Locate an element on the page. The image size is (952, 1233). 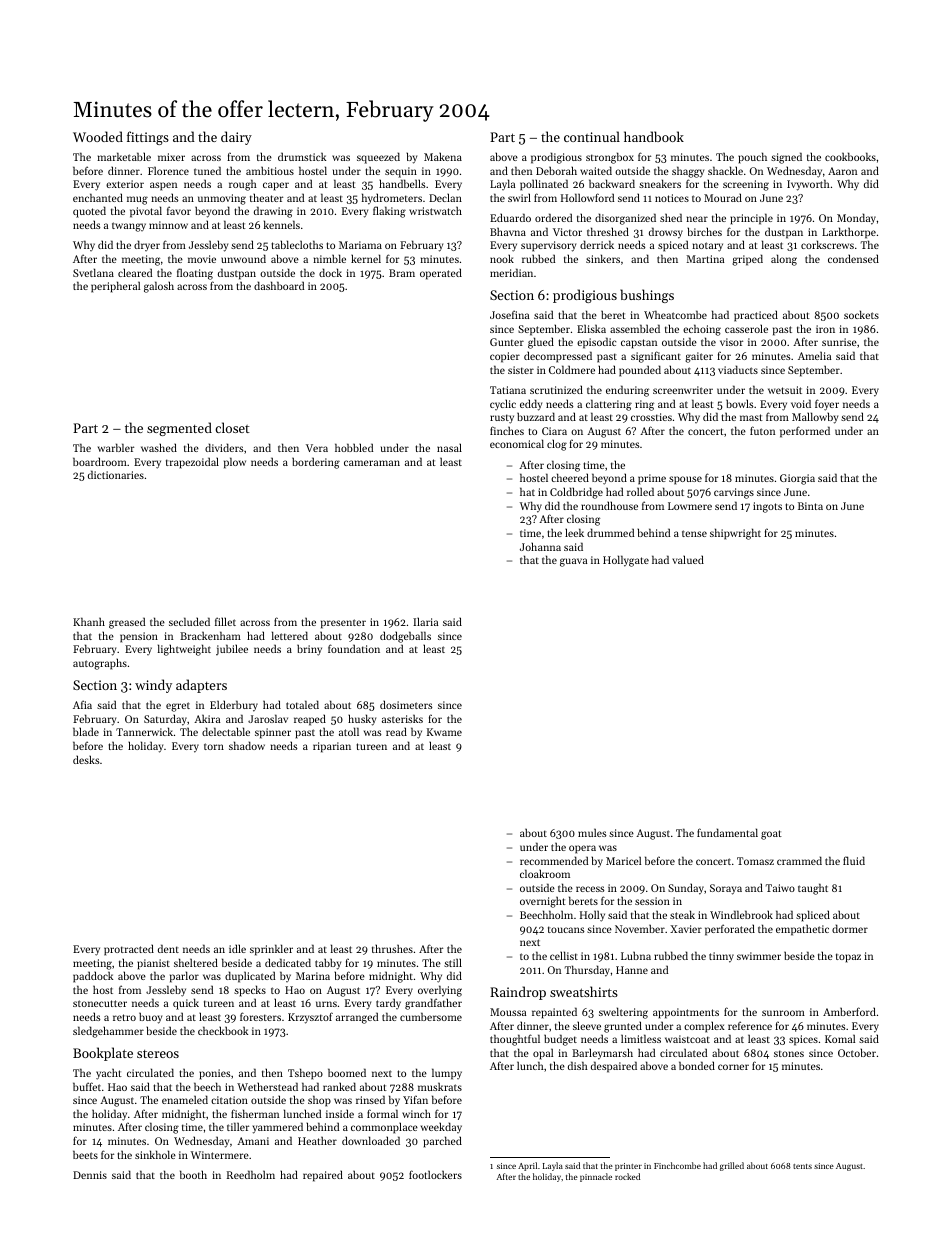
cleared is located at coordinates (135, 272).
